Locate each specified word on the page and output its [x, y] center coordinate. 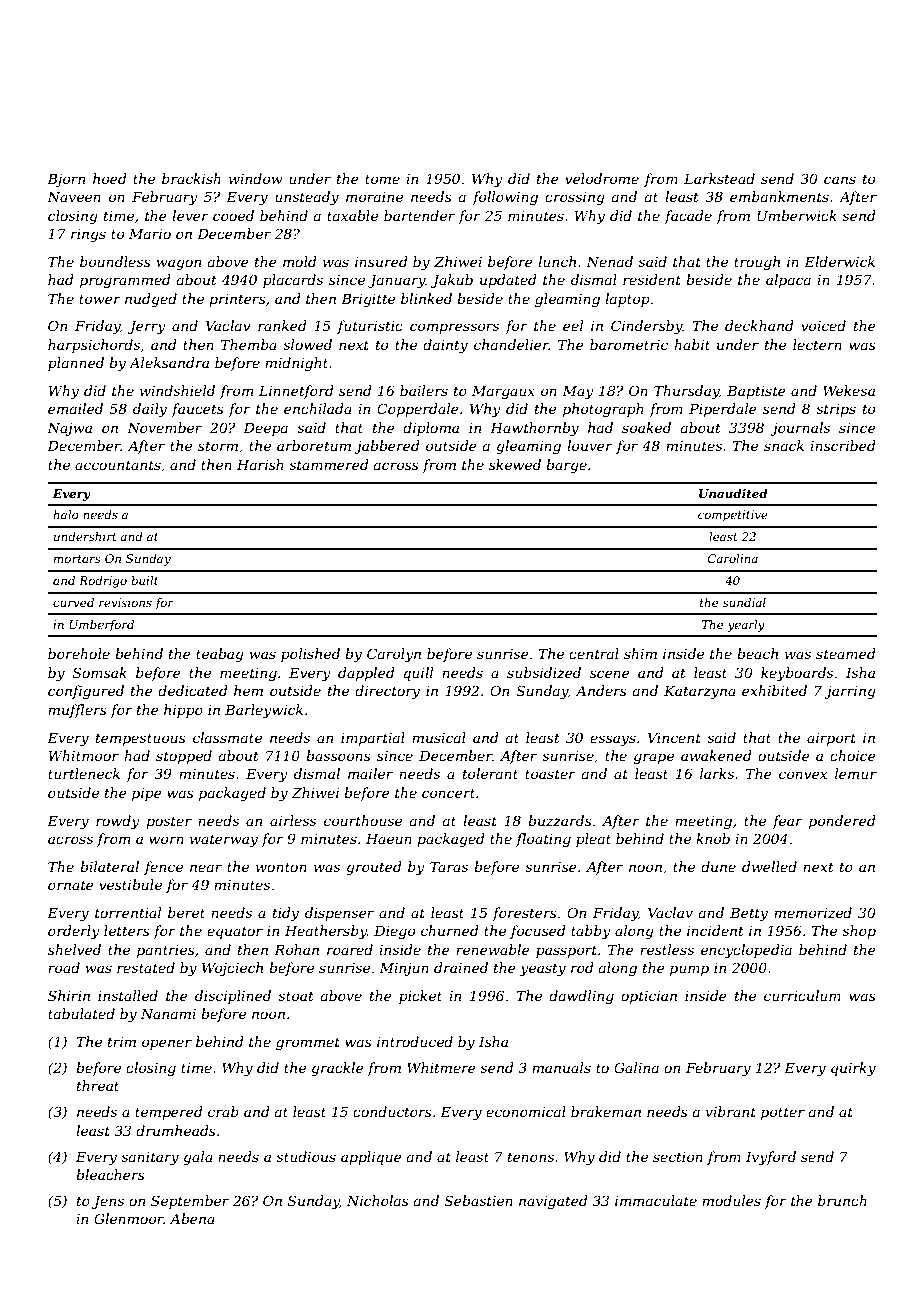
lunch [557, 261]
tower [100, 299]
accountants [118, 465]
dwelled [769, 866]
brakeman [606, 1111]
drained [461, 967]
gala [198, 1158]
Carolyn [394, 655]
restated [146, 967]
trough [757, 263]
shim [640, 653]
